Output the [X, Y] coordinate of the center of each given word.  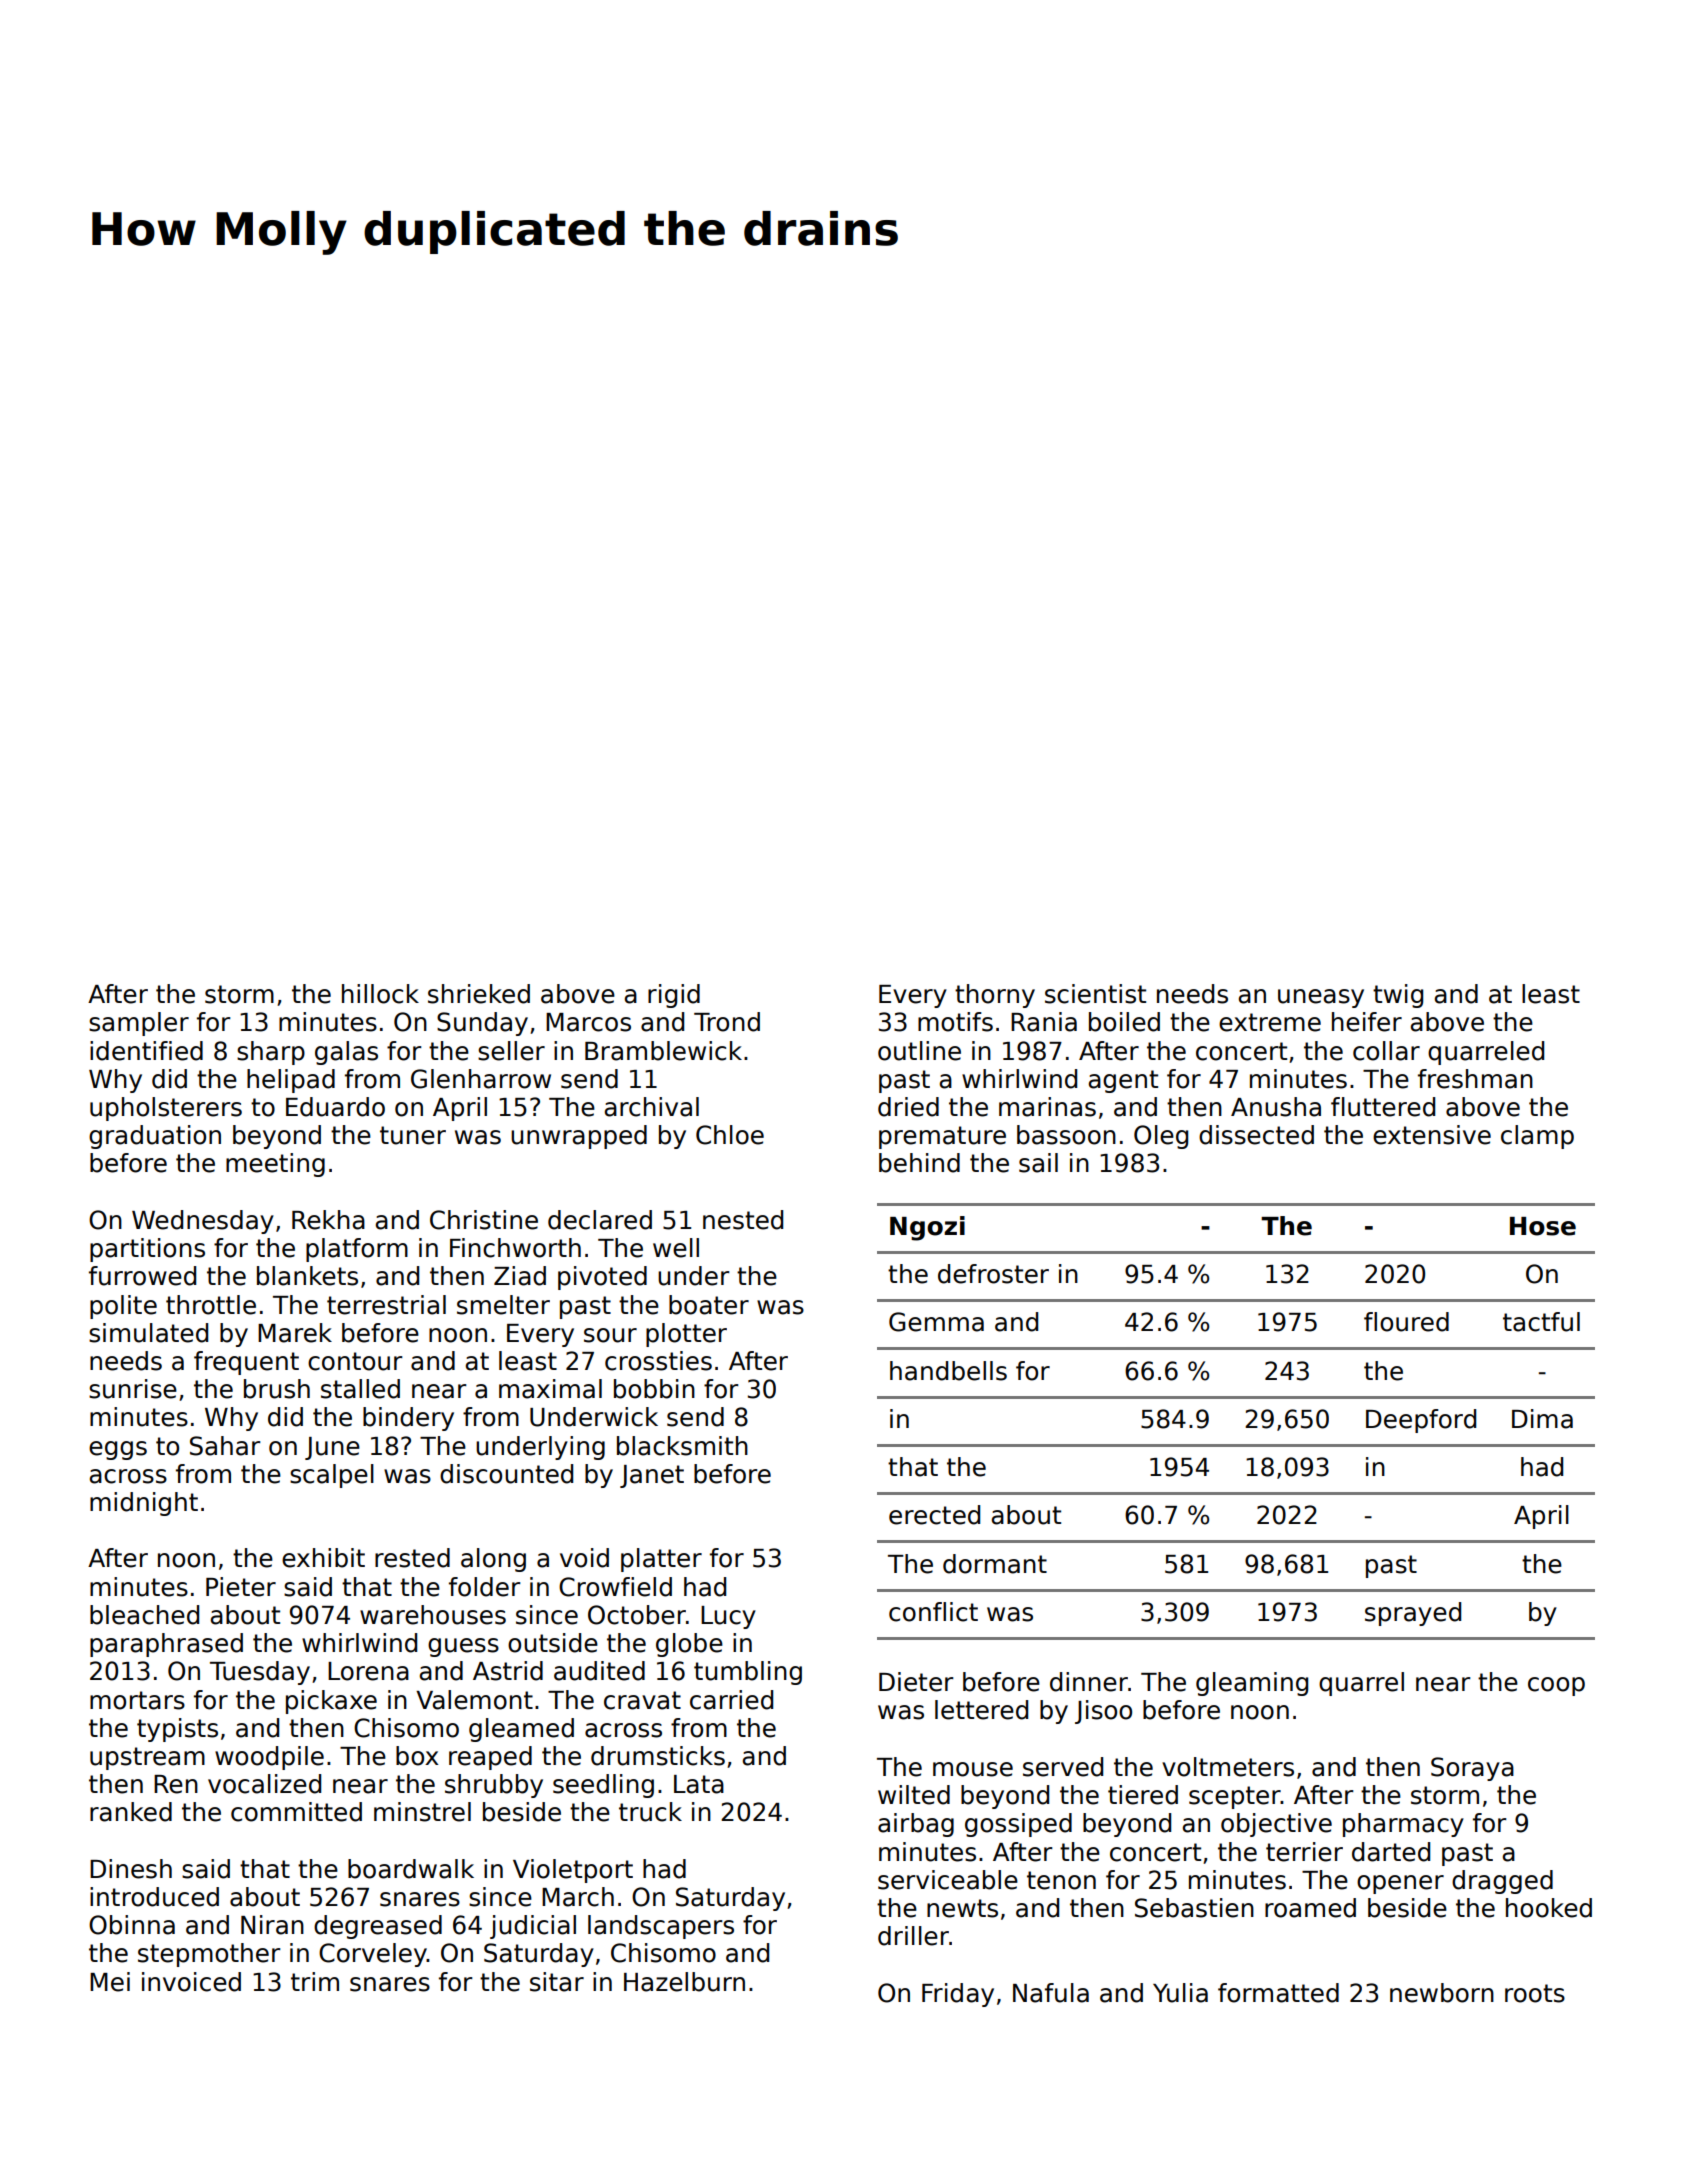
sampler [139, 1024]
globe [689, 1645]
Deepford [1421, 1421]
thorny [995, 996]
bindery [408, 1419]
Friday [958, 1995]
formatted [1278, 1993]
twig [1398, 996]
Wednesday [203, 1222]
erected [934, 1515]
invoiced [191, 1982]
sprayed [1413, 1614]
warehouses [433, 1615]
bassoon [1066, 1135]
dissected [1256, 1135]
